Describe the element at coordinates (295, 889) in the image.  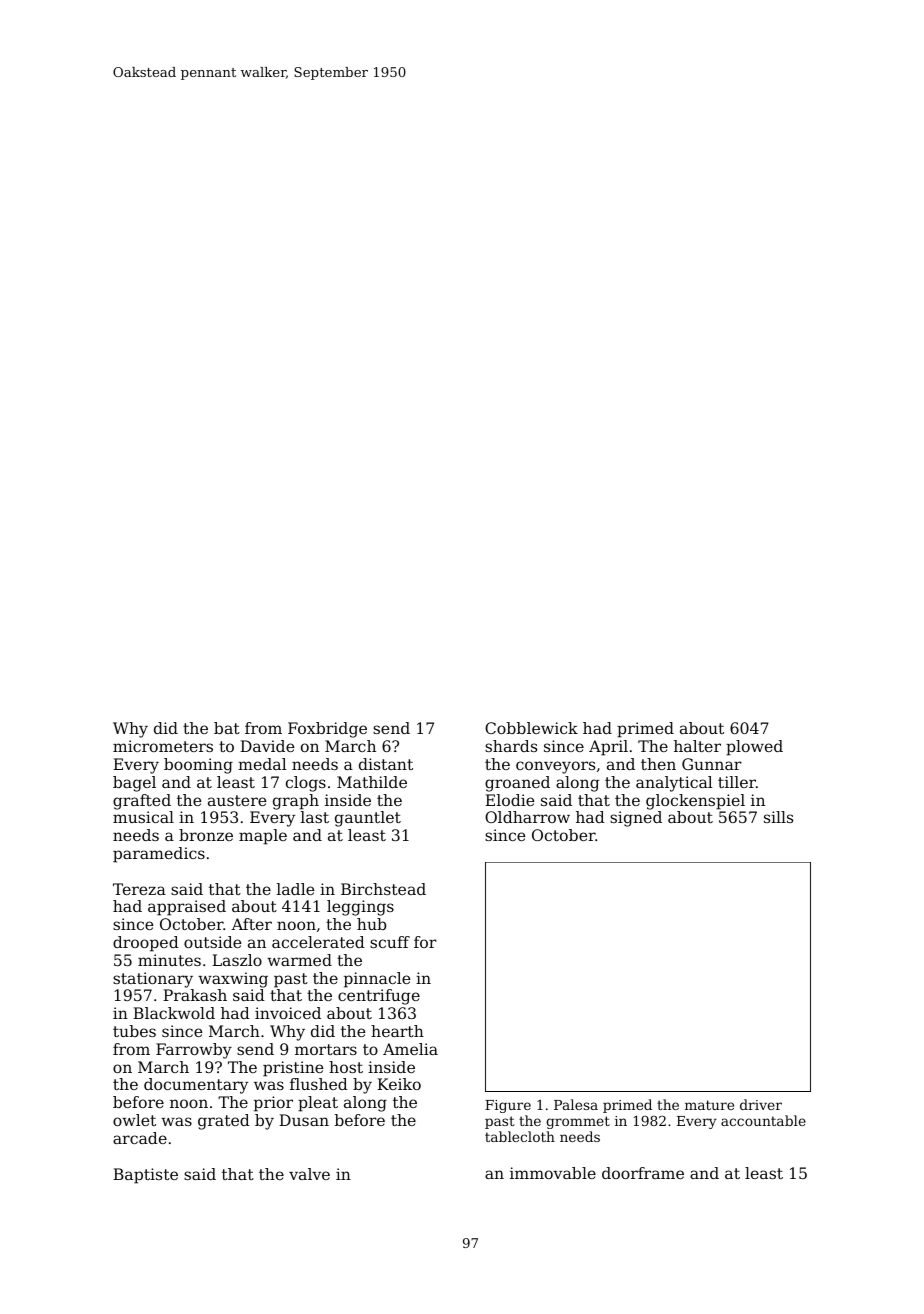
I see `ladle` at that location.
